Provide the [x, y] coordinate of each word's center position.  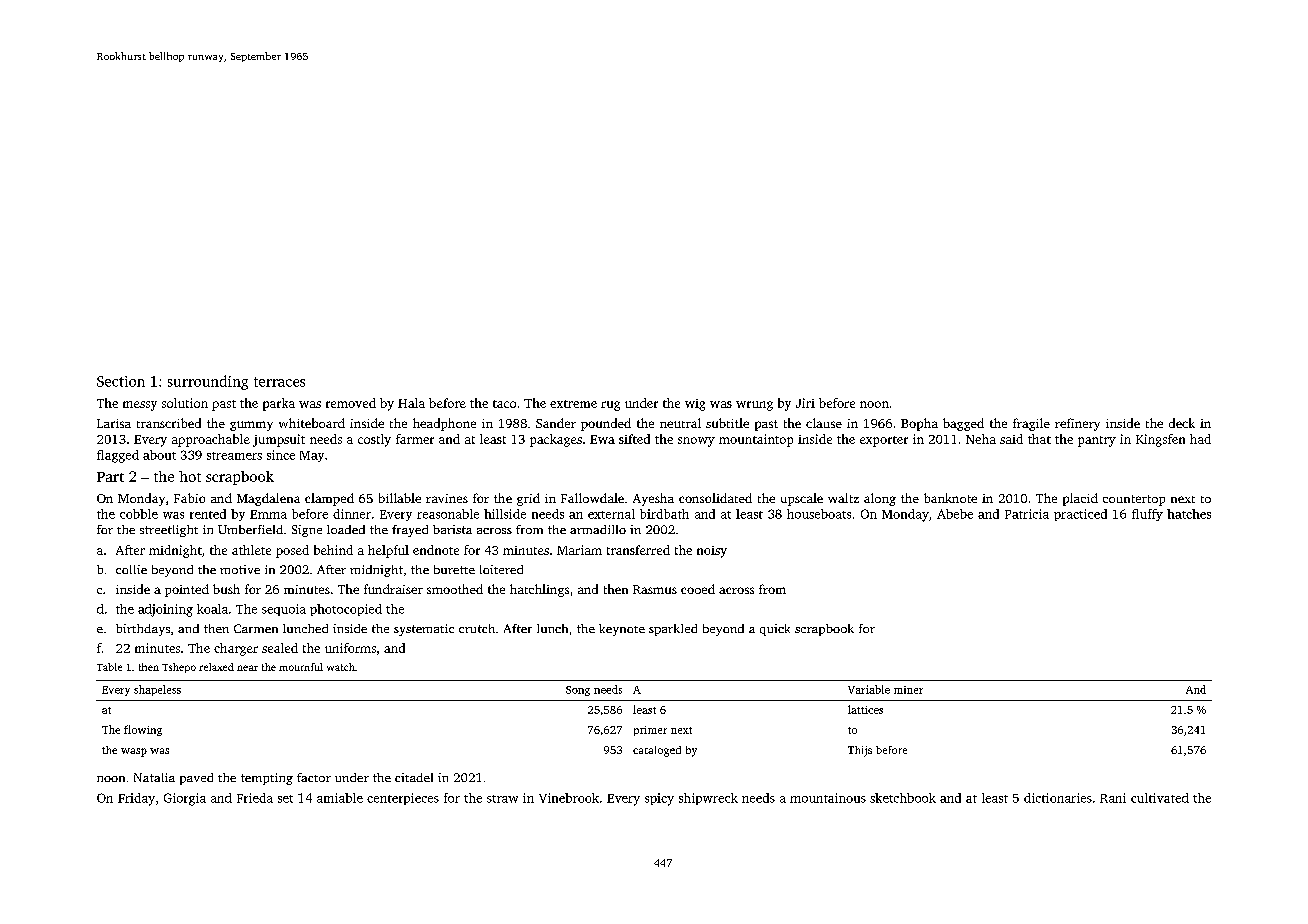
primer [650, 731]
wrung [754, 406]
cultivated [1160, 798]
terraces [279, 382]
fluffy [1147, 515]
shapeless [157, 690]
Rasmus [655, 589]
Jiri [805, 403]
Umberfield [250, 529]
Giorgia [185, 799]
